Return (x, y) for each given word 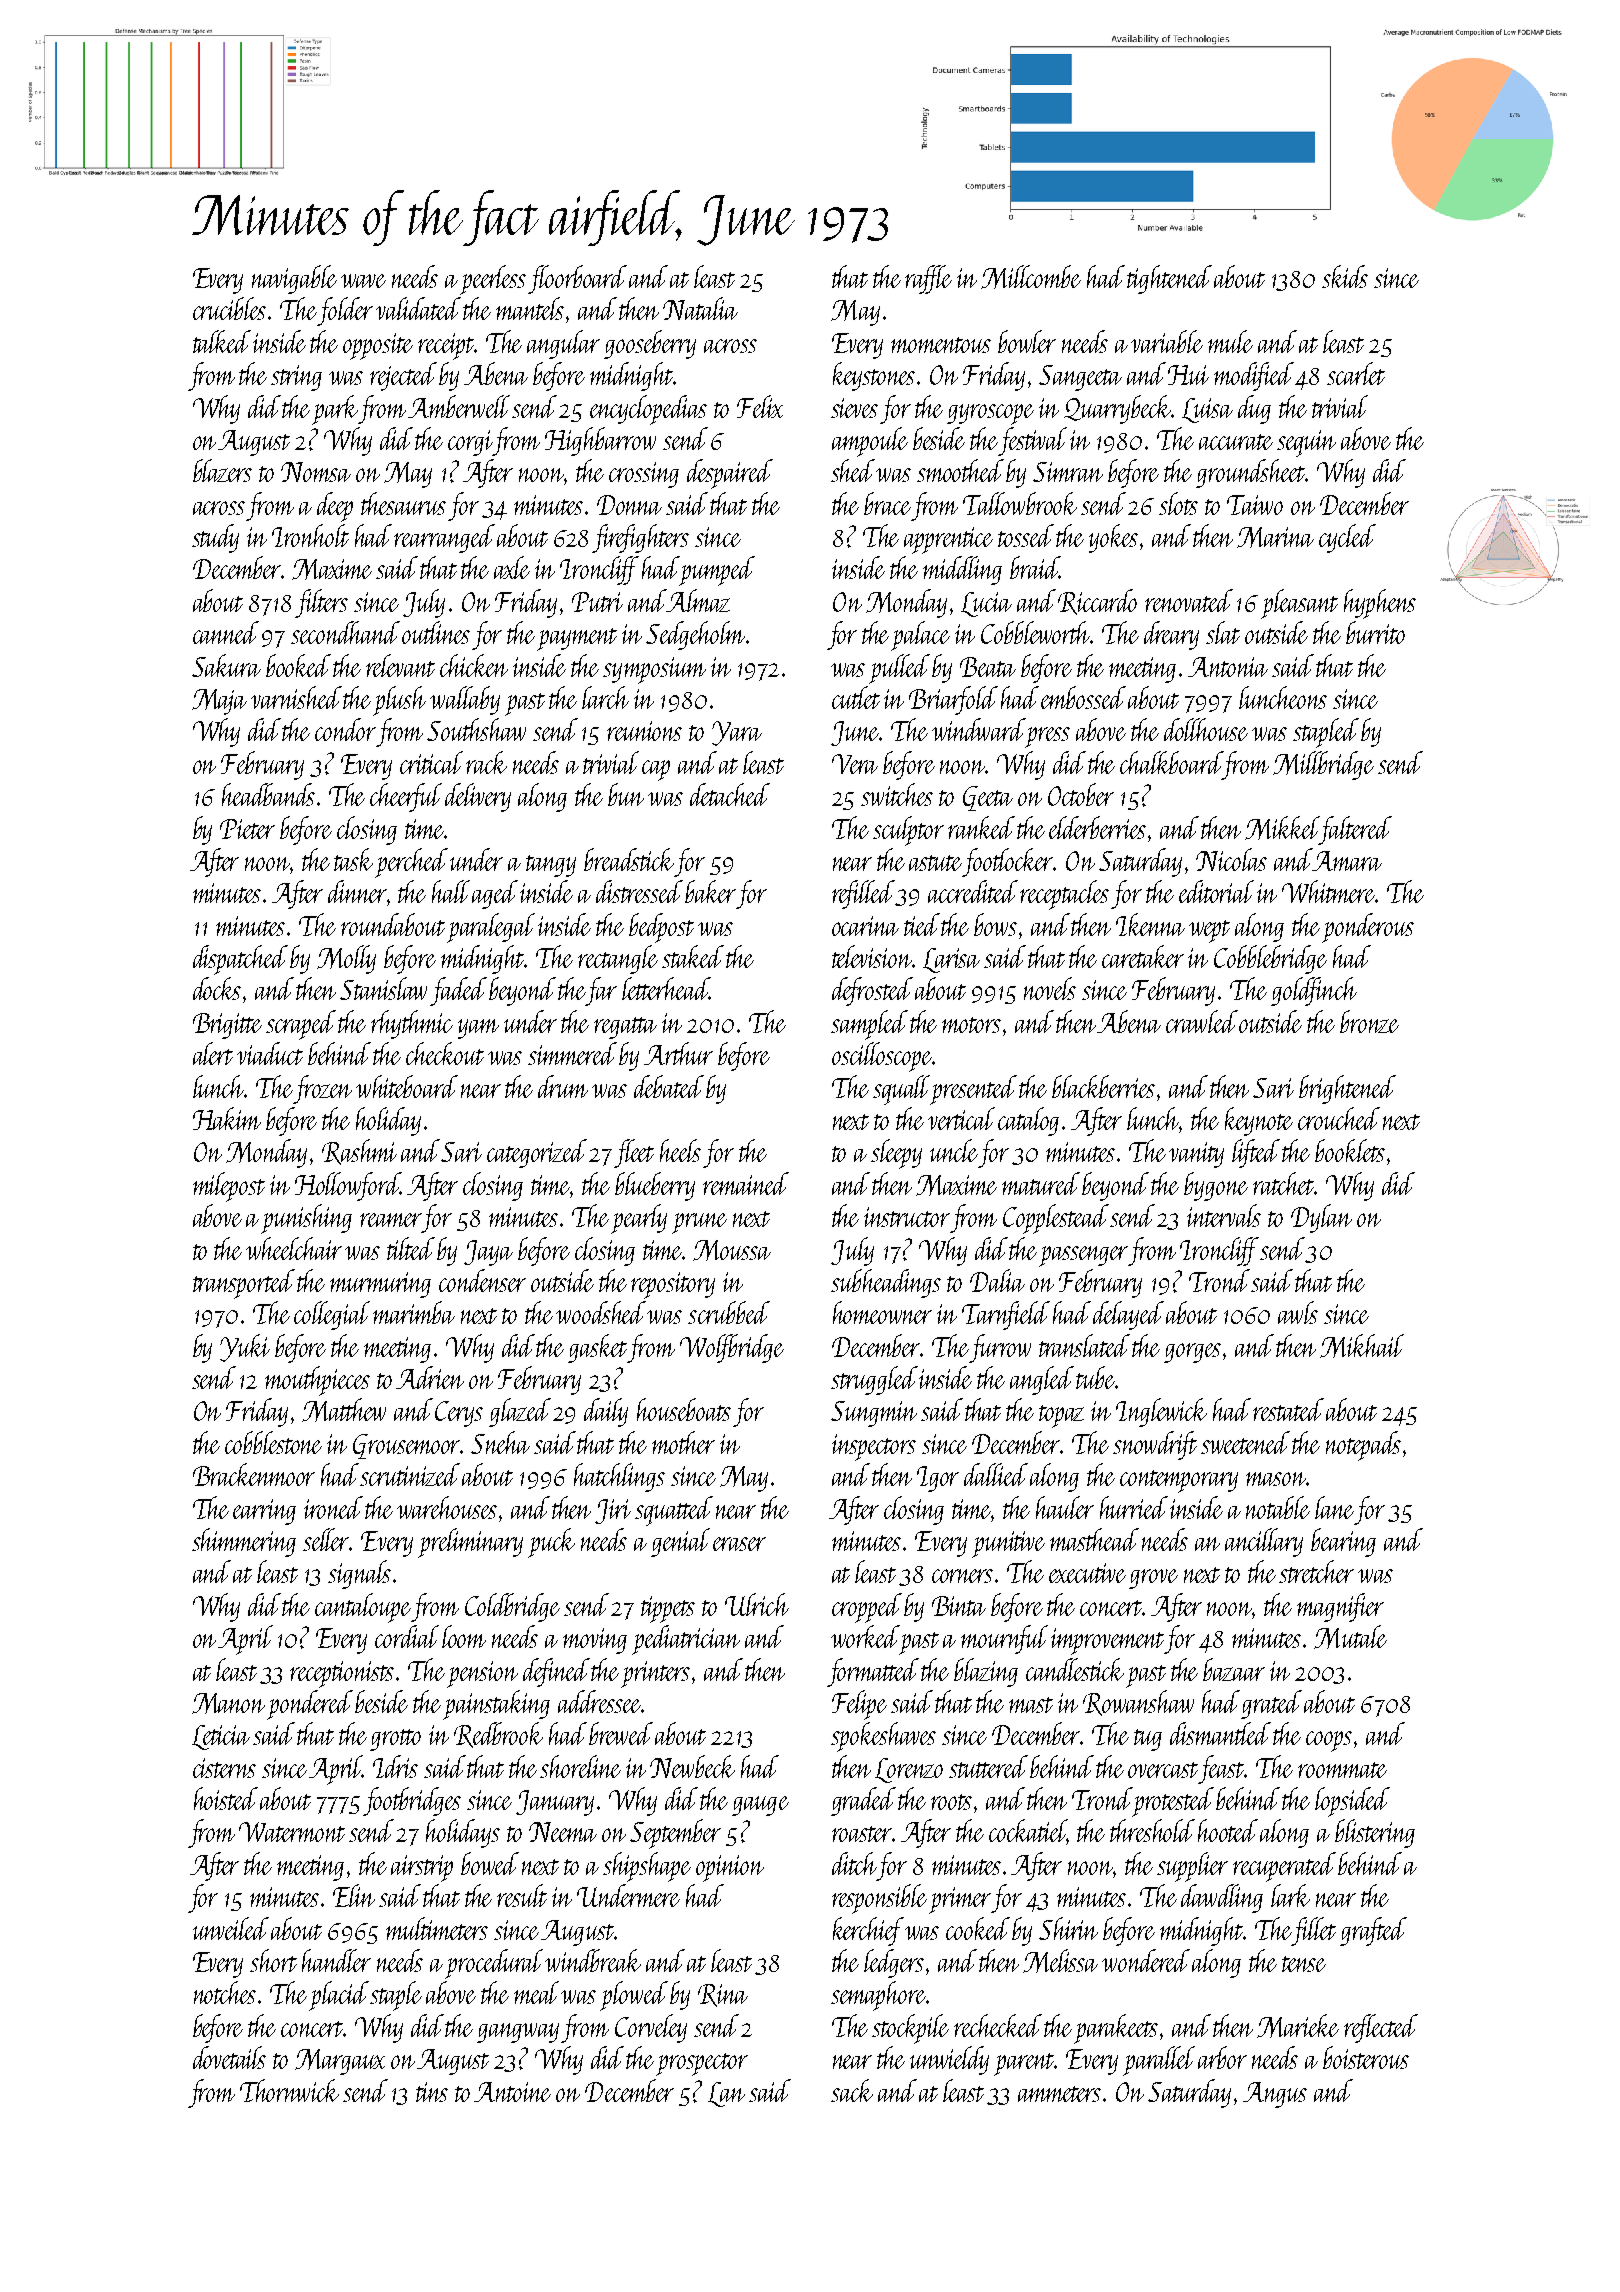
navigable (294, 279)
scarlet (1356, 373)
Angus (1275, 2095)
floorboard (577, 279)
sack (852, 2090)
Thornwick (289, 2090)
